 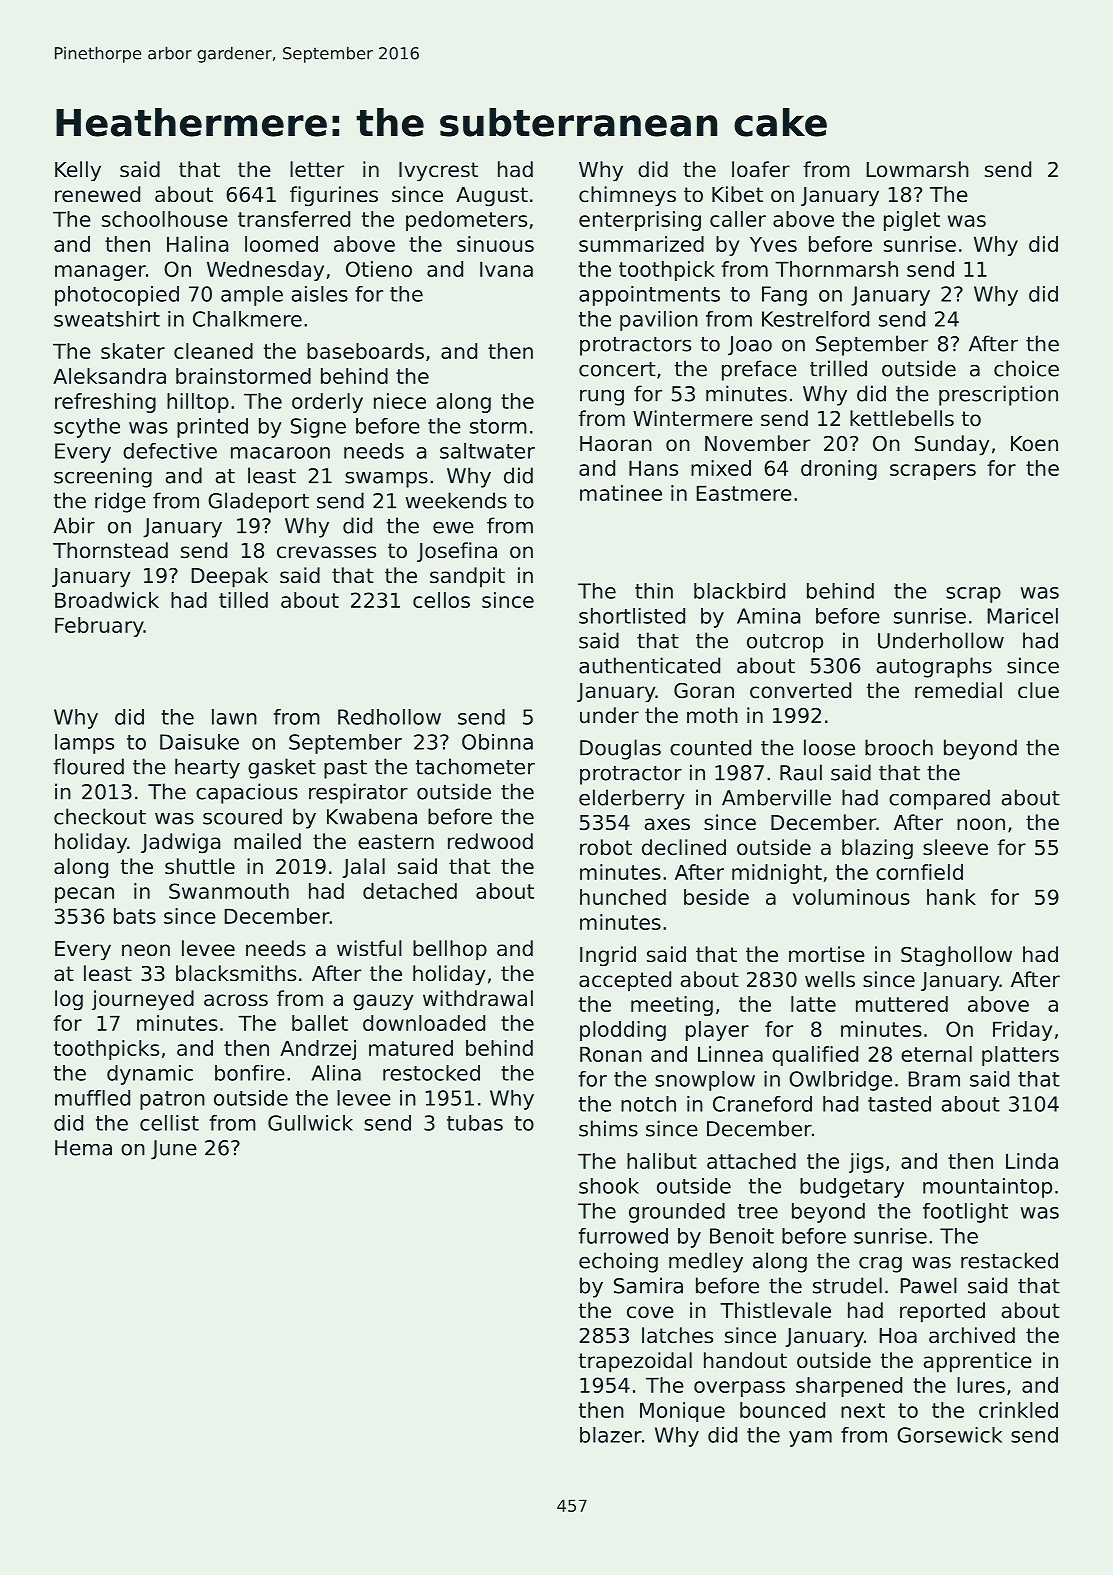 What do you see at coordinates (1034, 444) in the document?
I see `Koen` at bounding box center [1034, 444].
